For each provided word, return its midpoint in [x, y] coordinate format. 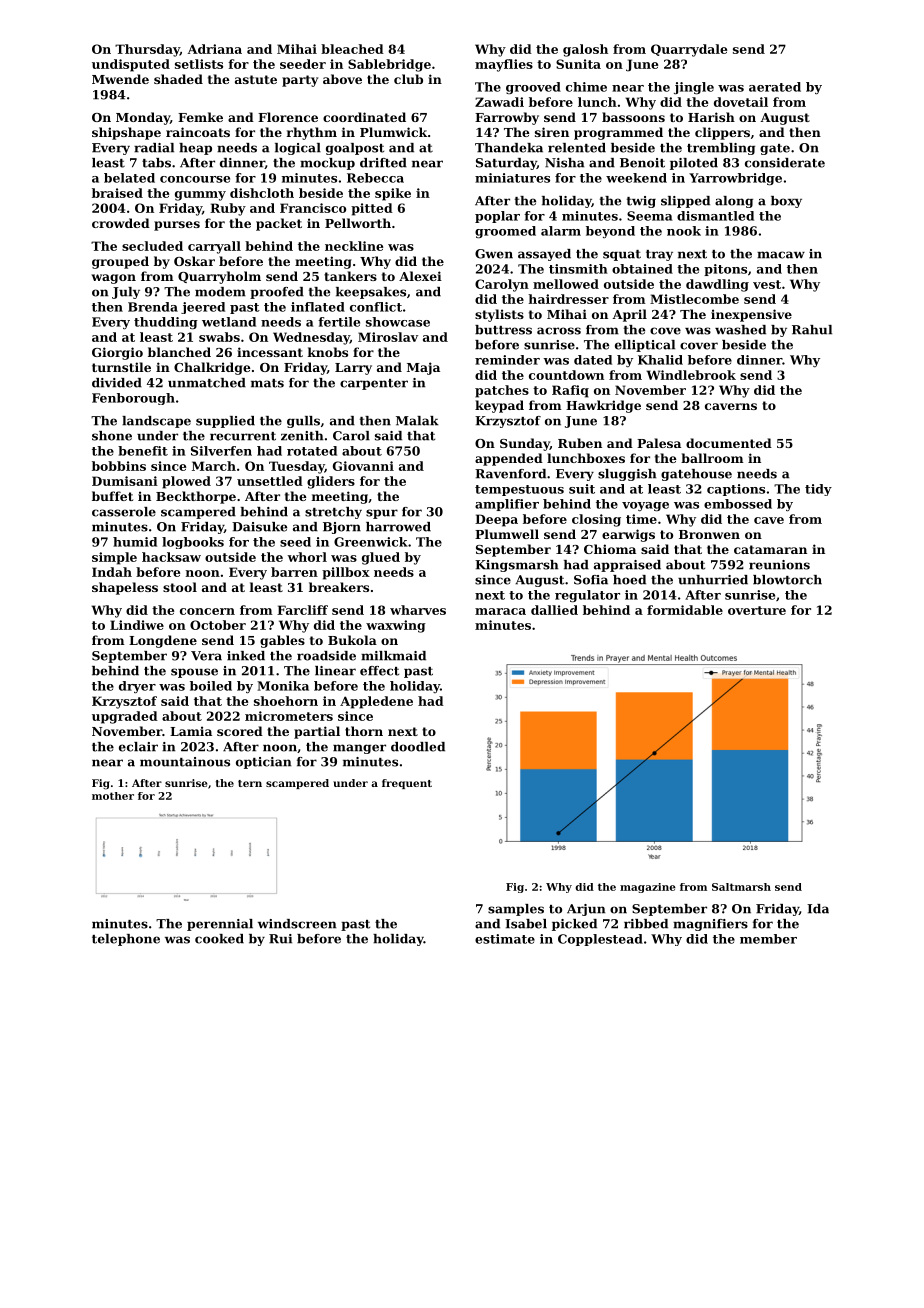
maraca [500, 611]
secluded [152, 246]
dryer [137, 687]
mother [113, 796]
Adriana [214, 49]
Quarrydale [689, 50]
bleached [352, 49]
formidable [685, 610]
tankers [350, 276]
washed [740, 330]
